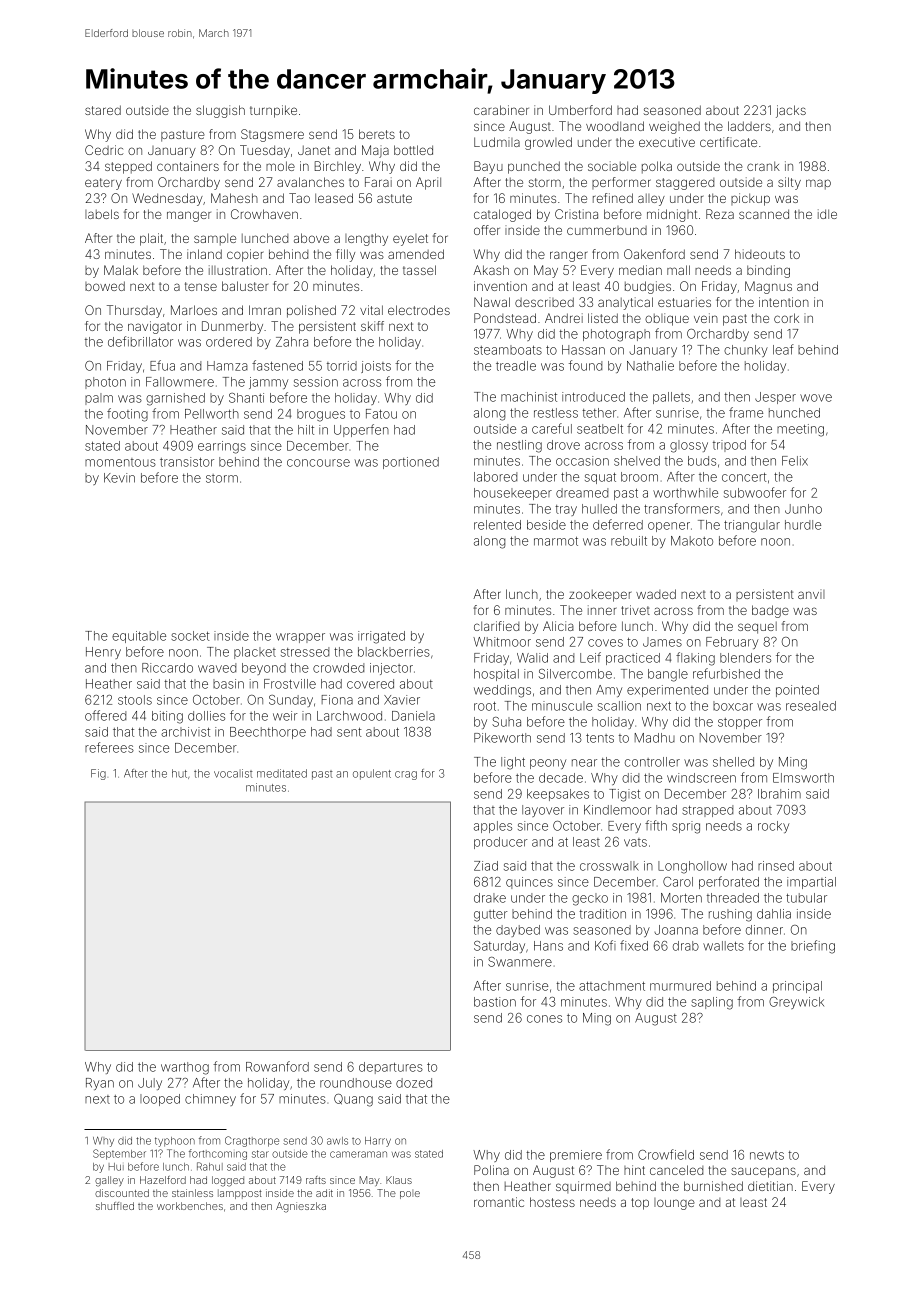 The height and width of the screenshot is (1308, 924). Describe the element at coordinates (674, 1204) in the screenshot. I see `lounge` at that location.
